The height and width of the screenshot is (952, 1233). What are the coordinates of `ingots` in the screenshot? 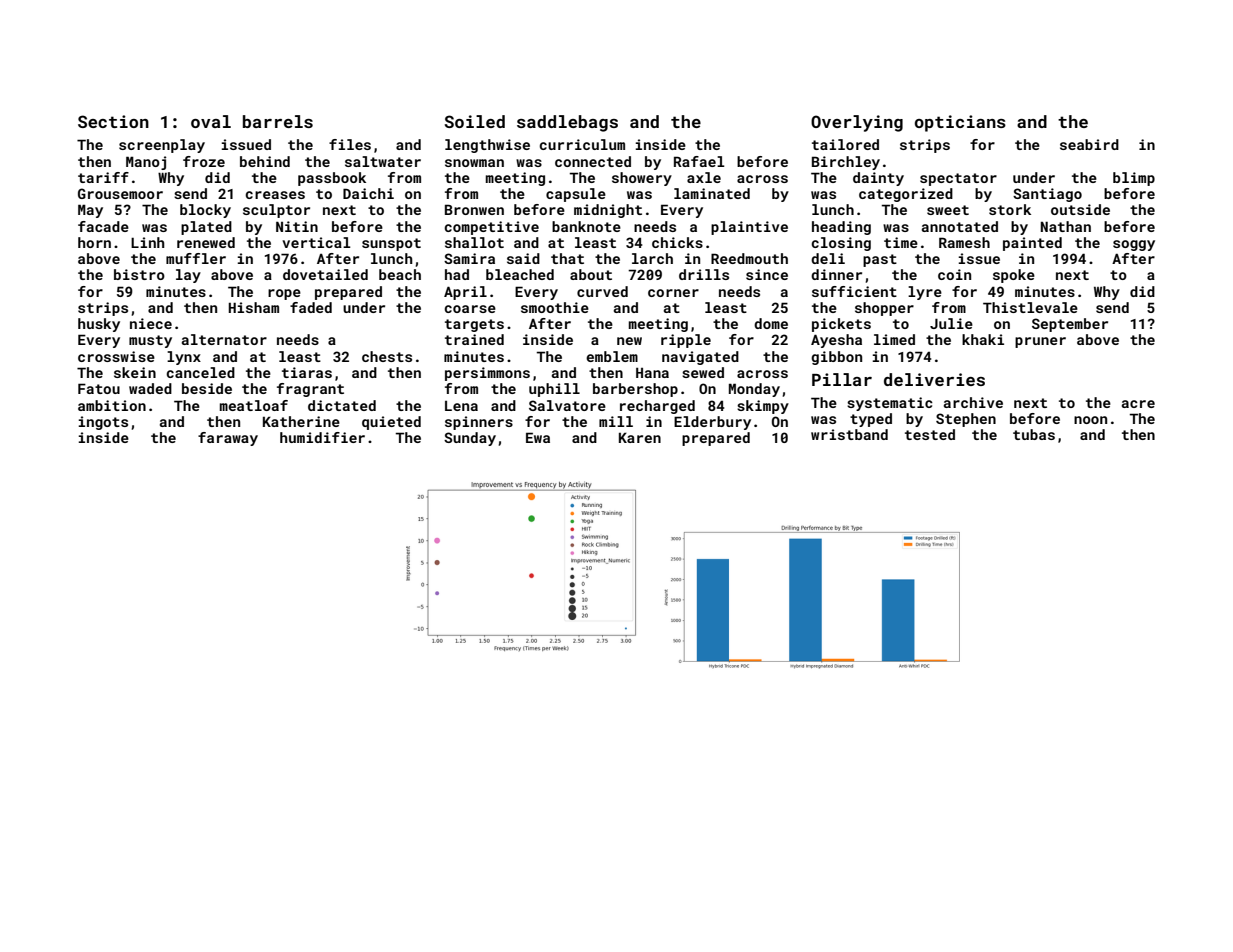 It's located at (103, 423).
